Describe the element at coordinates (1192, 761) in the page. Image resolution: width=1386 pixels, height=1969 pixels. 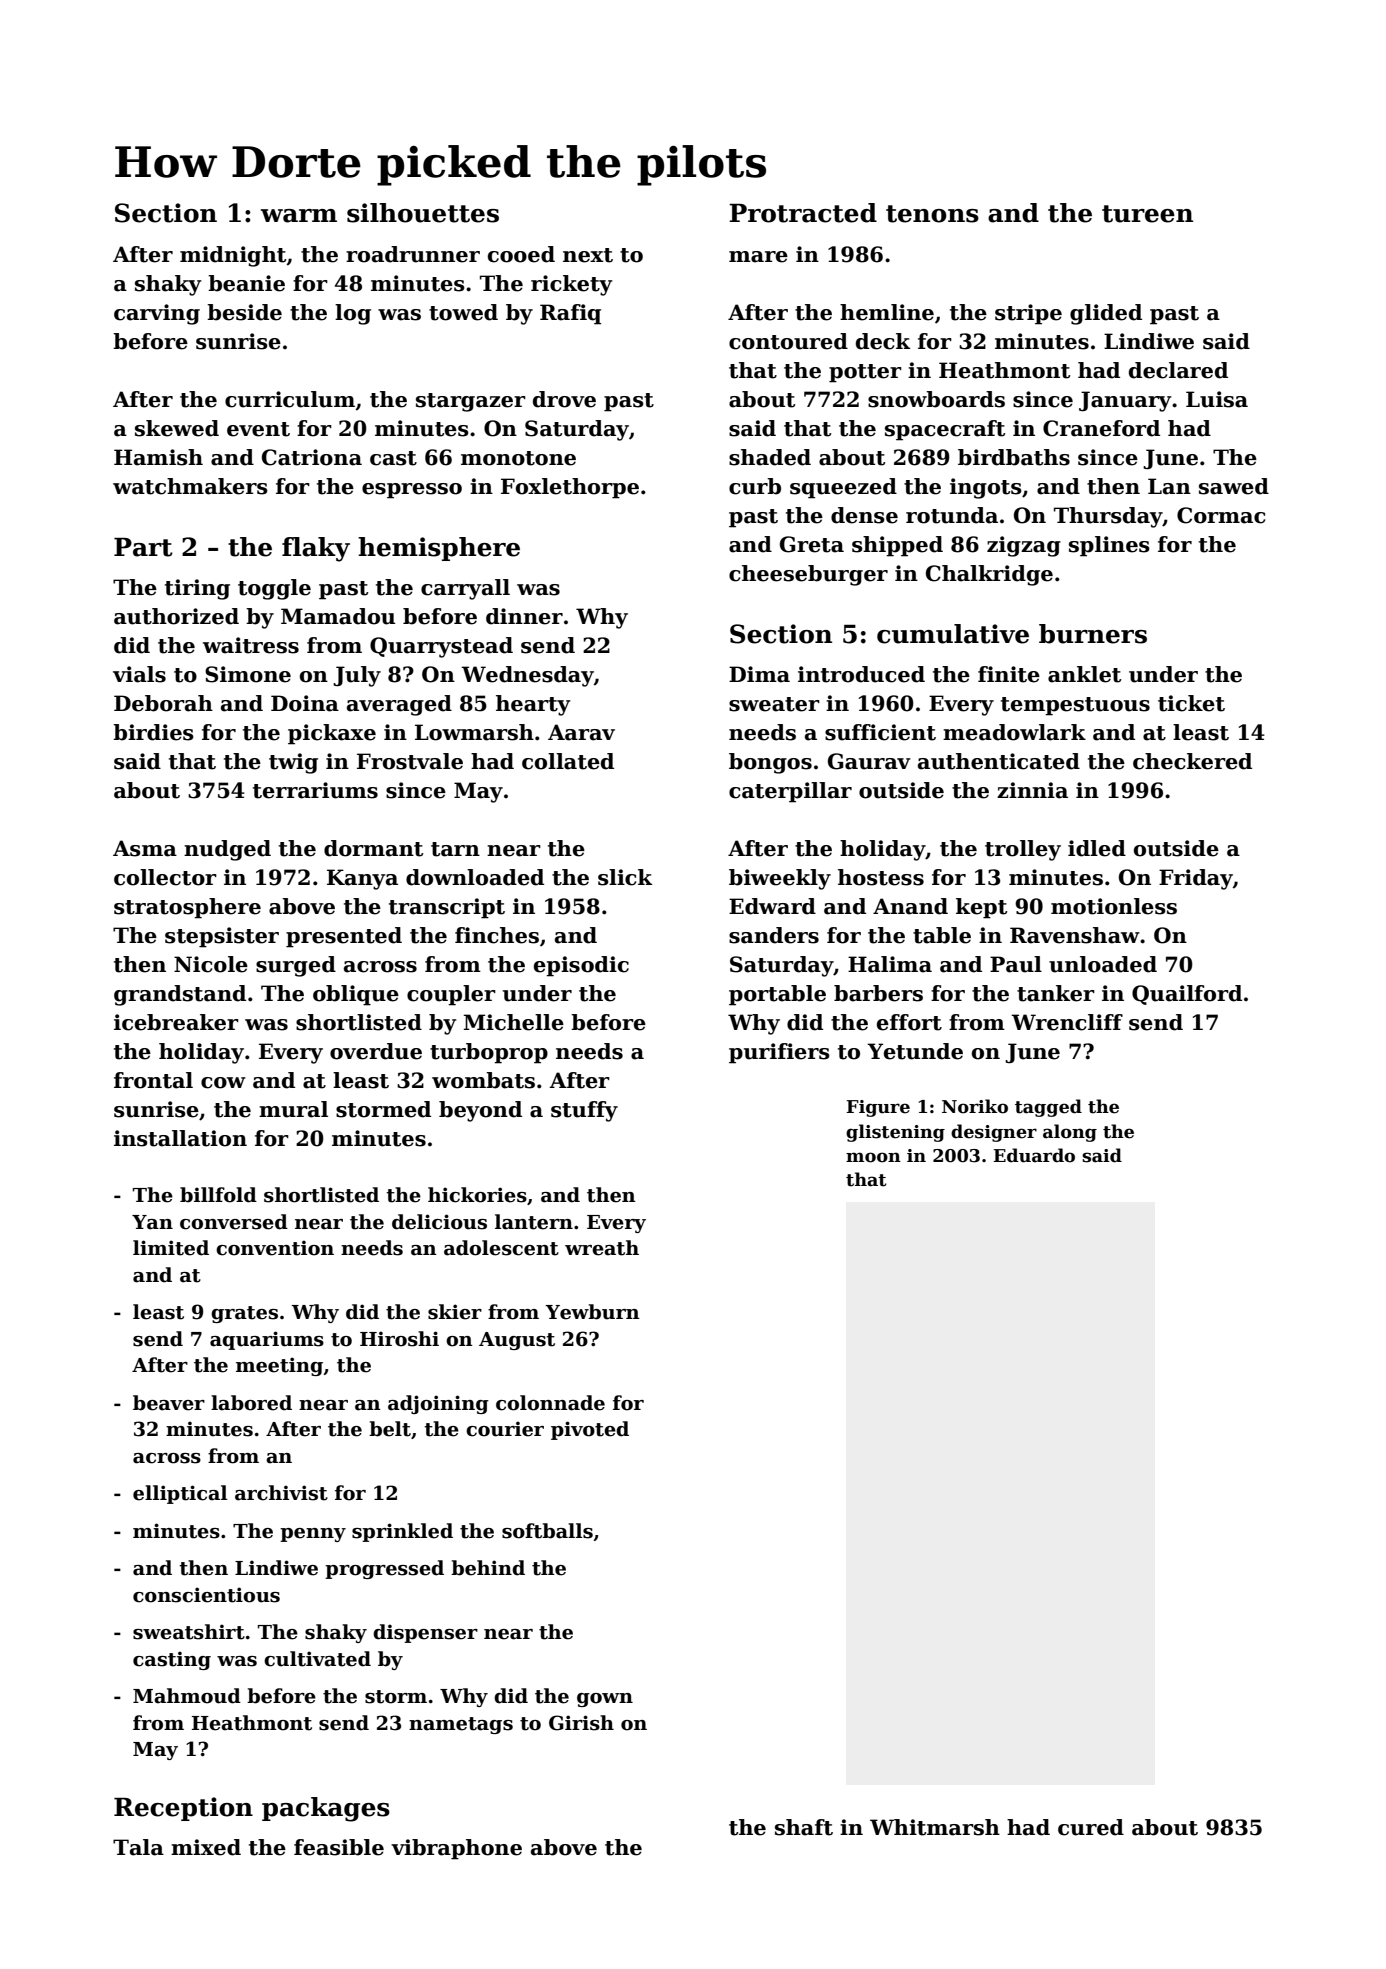
I see `checkered` at that location.
